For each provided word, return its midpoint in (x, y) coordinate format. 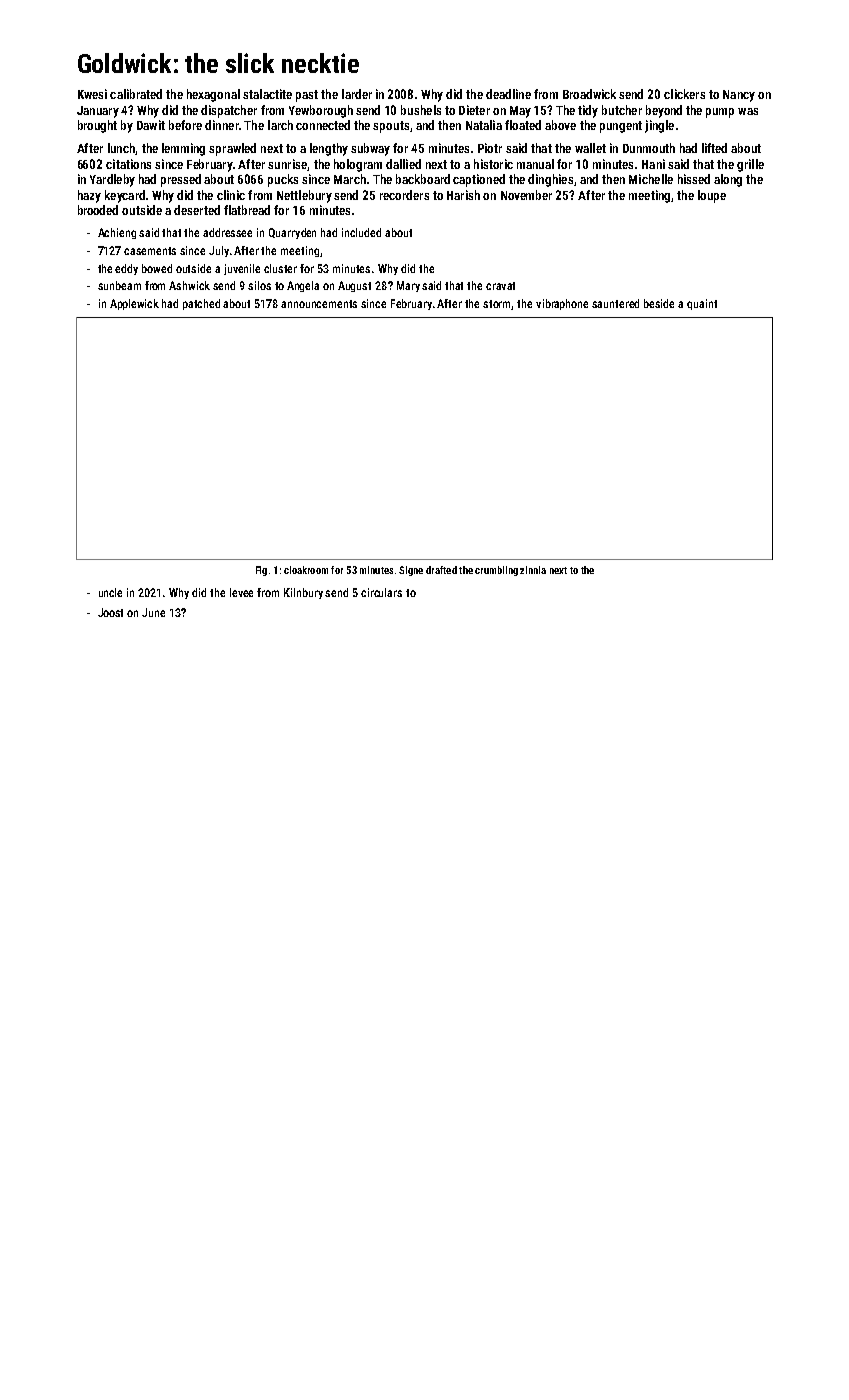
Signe (411, 571)
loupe (712, 196)
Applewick (134, 304)
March (350, 179)
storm (497, 305)
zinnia (533, 570)
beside (659, 303)
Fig (261, 571)
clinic (231, 195)
